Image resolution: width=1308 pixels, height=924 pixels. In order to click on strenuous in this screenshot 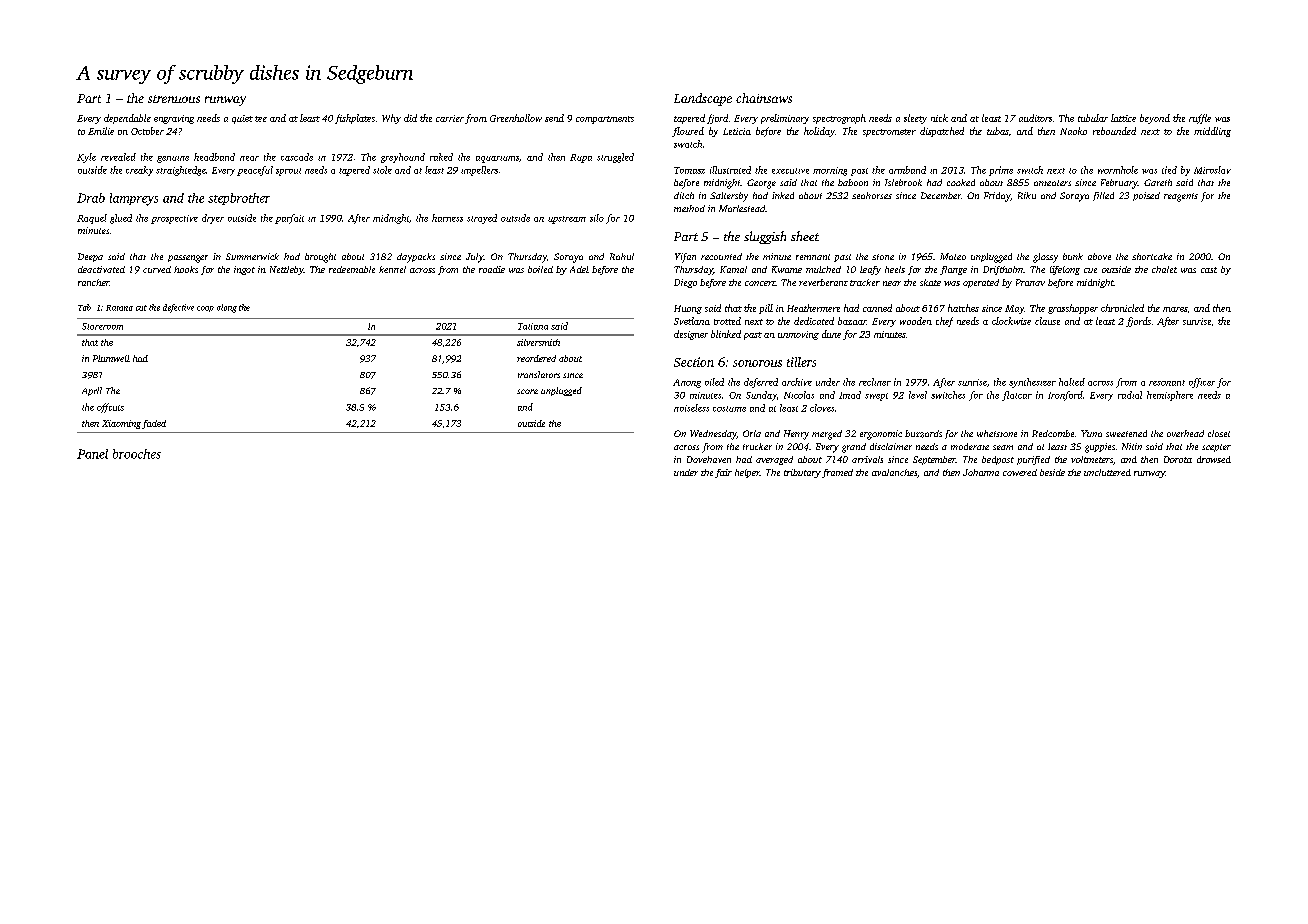, I will do `click(174, 99)`.
